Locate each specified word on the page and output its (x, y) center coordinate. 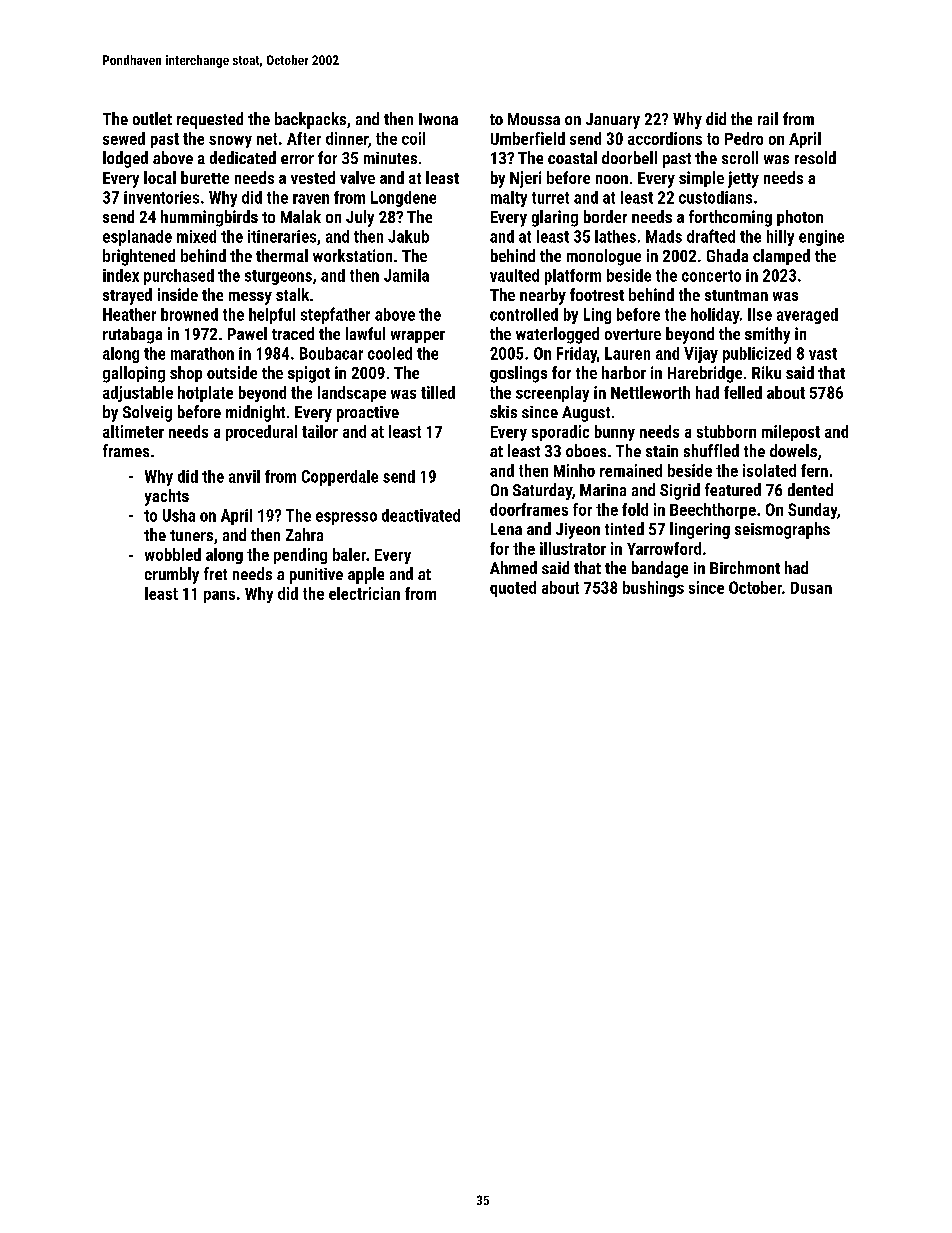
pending (300, 556)
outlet (152, 118)
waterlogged (557, 335)
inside (178, 294)
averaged (807, 316)
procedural (261, 433)
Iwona (438, 119)
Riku (766, 372)
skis (503, 411)
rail (768, 118)
